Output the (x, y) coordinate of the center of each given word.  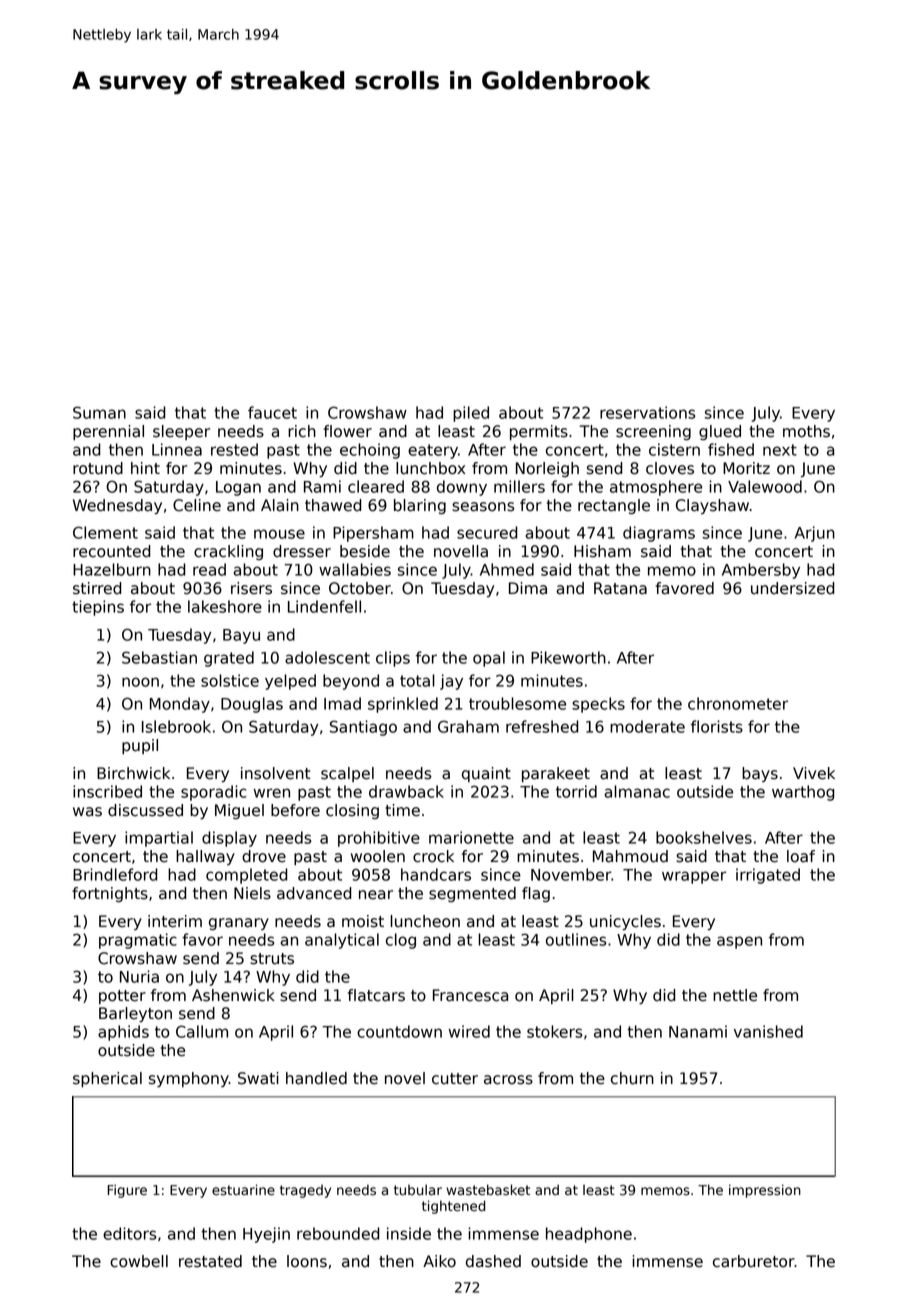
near (376, 895)
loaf (801, 856)
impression (765, 1191)
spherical (107, 1079)
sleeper (181, 432)
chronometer (738, 703)
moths (806, 431)
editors (129, 1233)
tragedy (305, 1191)
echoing (370, 451)
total (417, 680)
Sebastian (159, 657)
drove (264, 856)
